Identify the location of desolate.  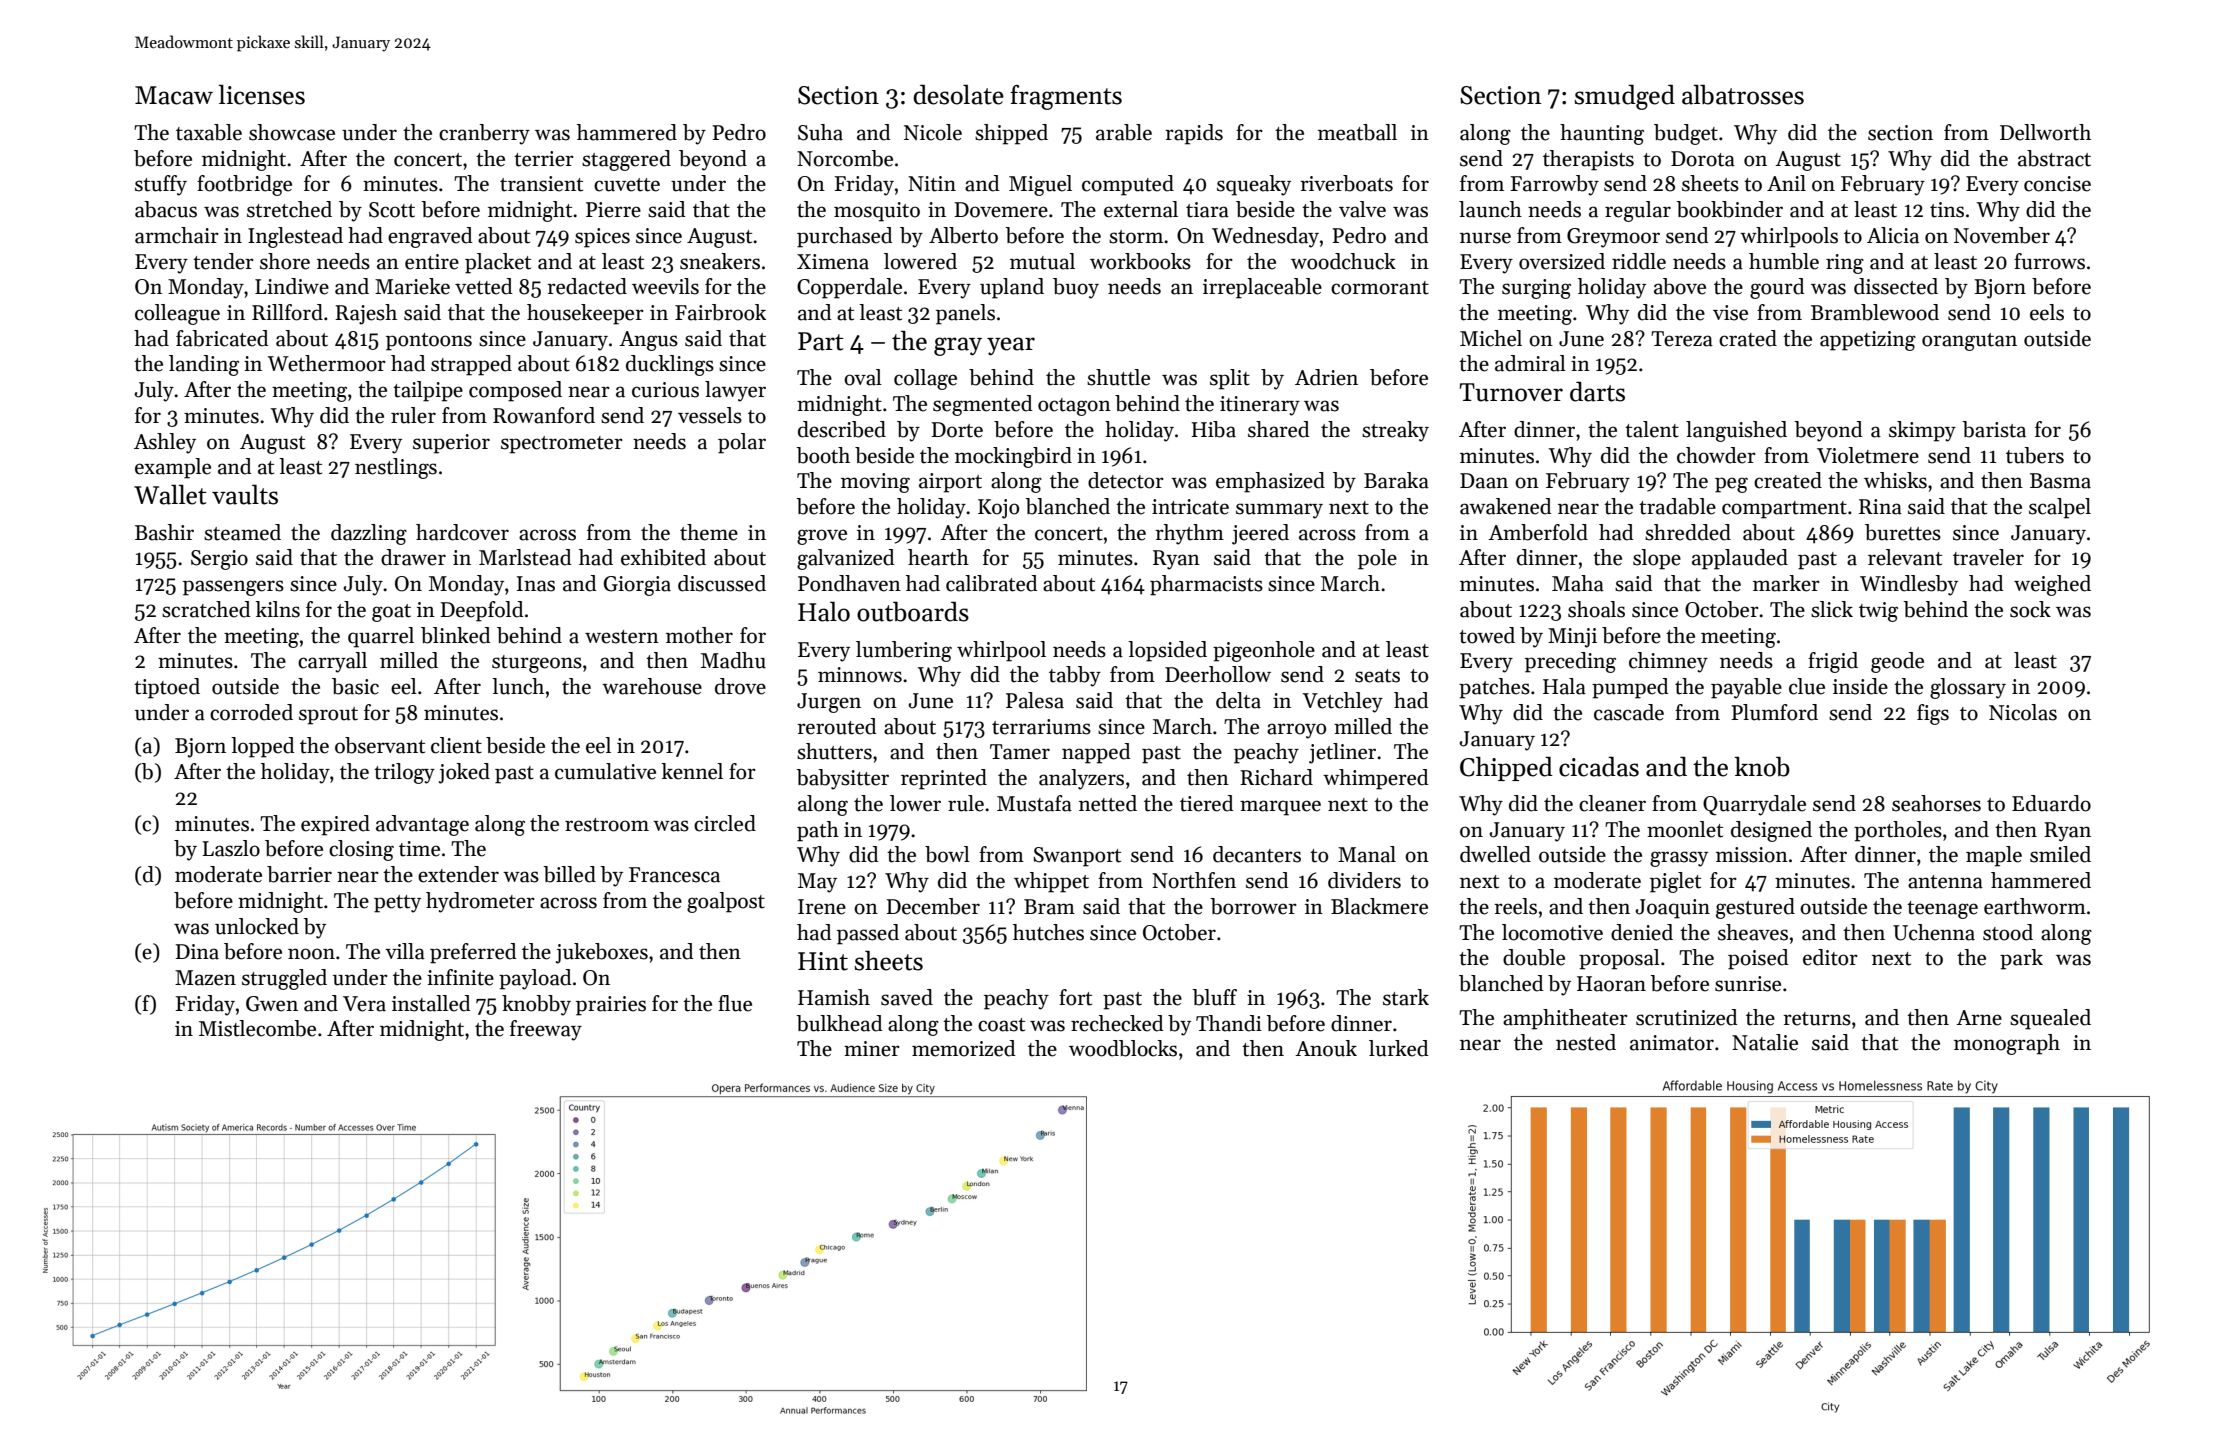
(958, 94).
